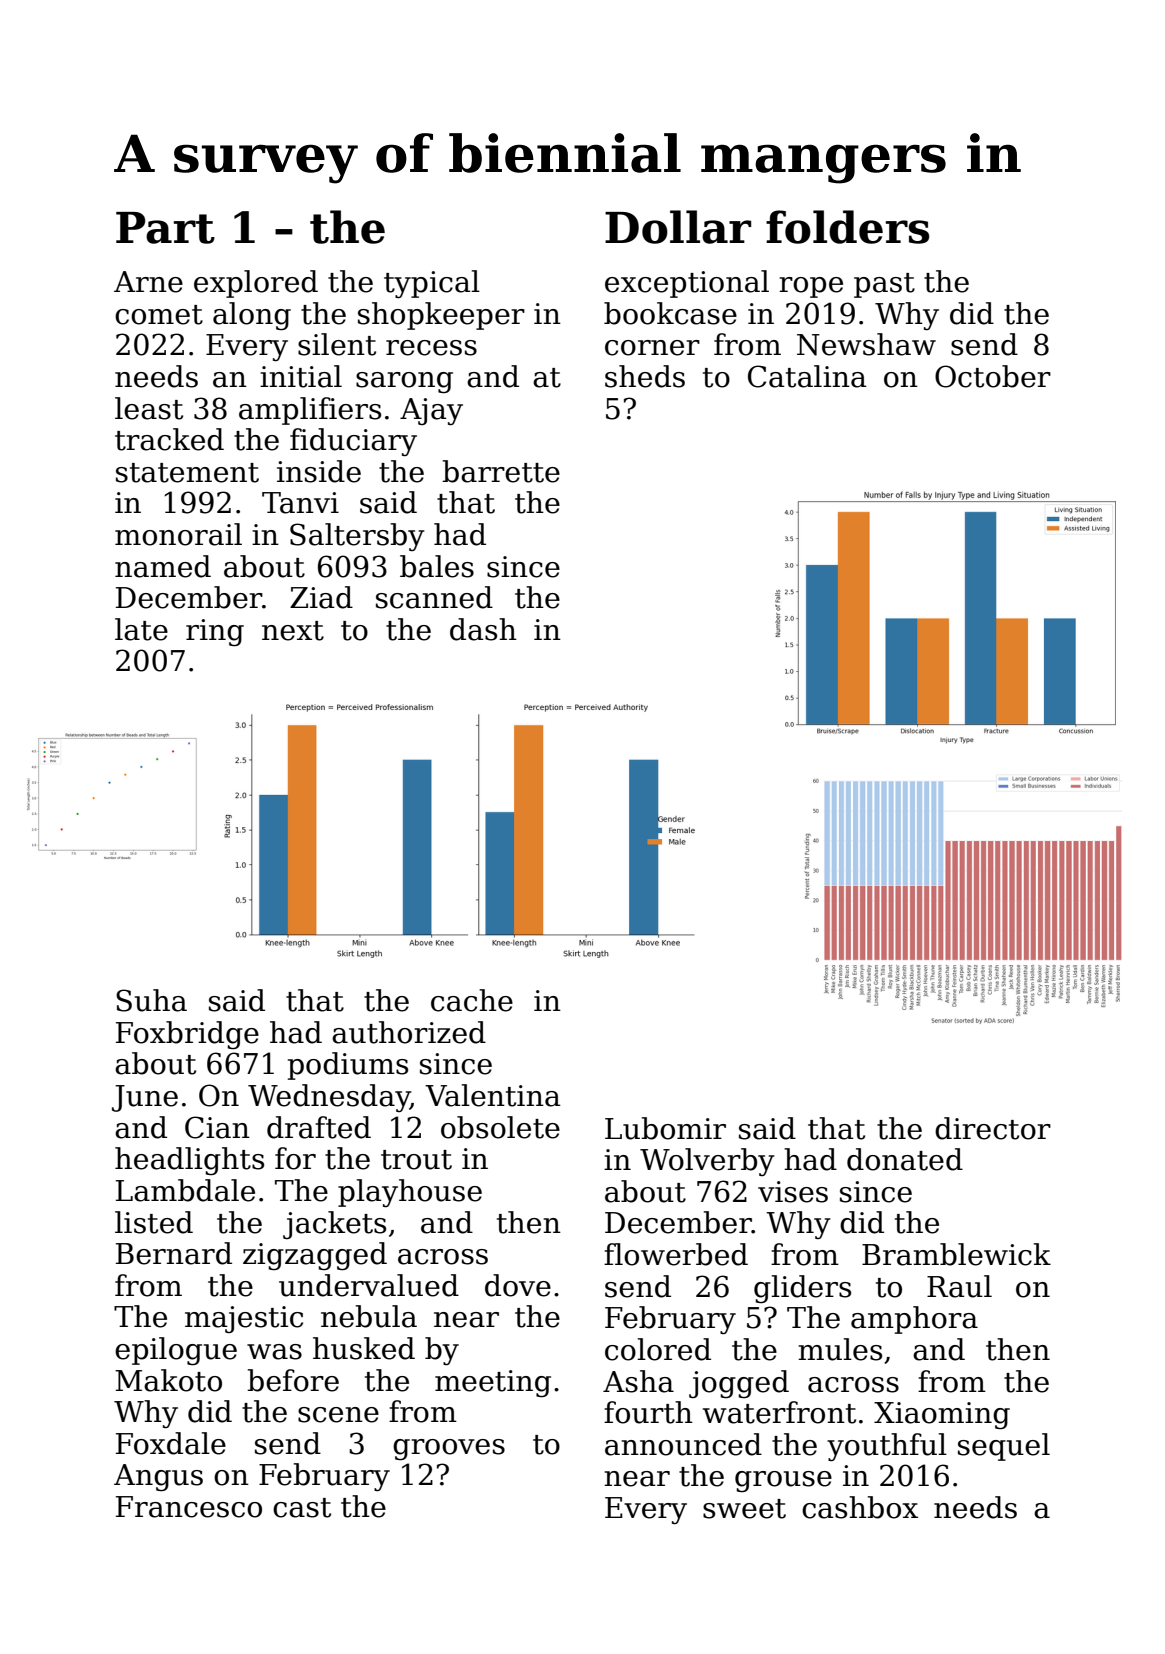 The image size is (1165, 1654). I want to click on barrette, so click(501, 471).
